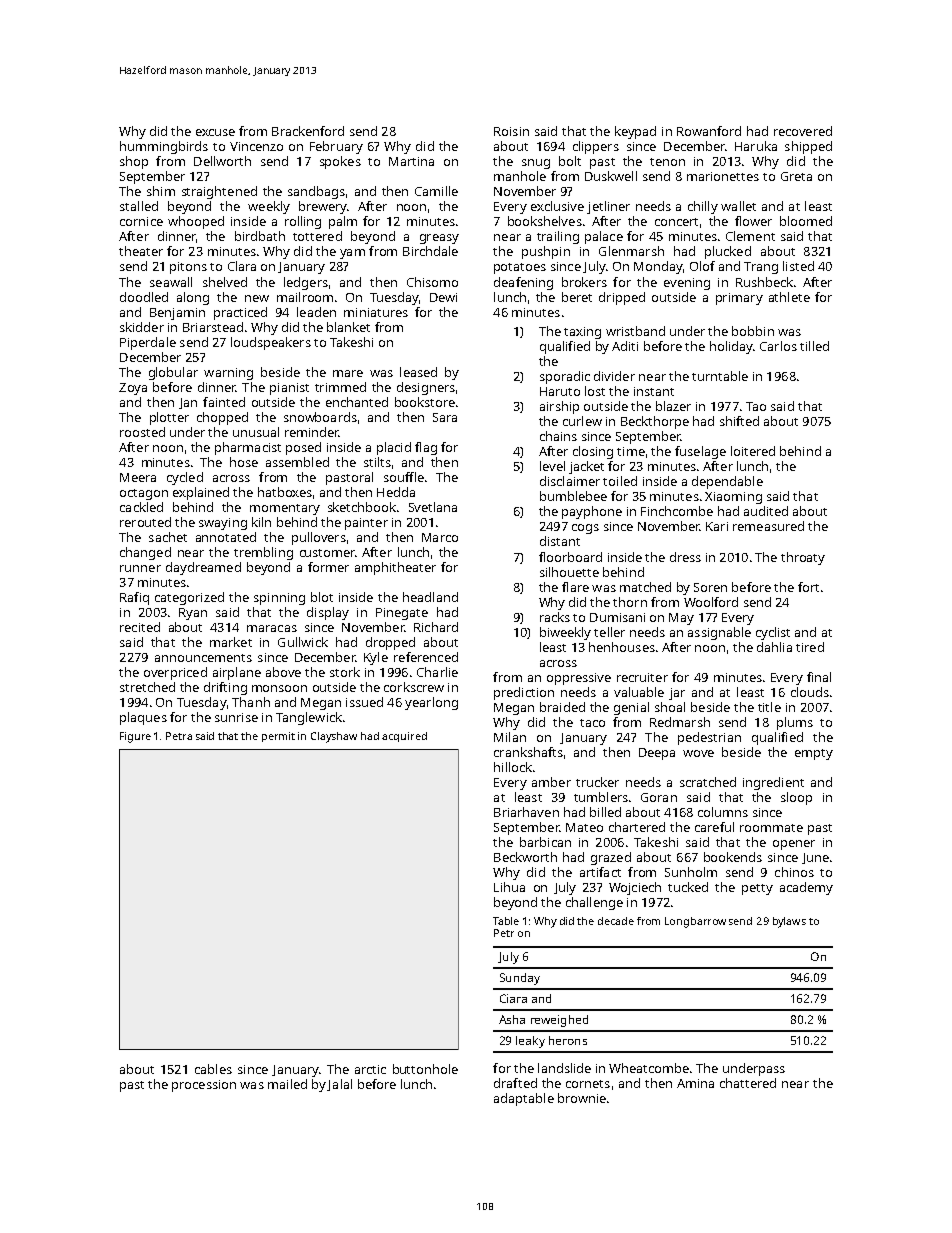  What do you see at coordinates (287, 1084) in the screenshot?
I see `mailed` at bounding box center [287, 1084].
